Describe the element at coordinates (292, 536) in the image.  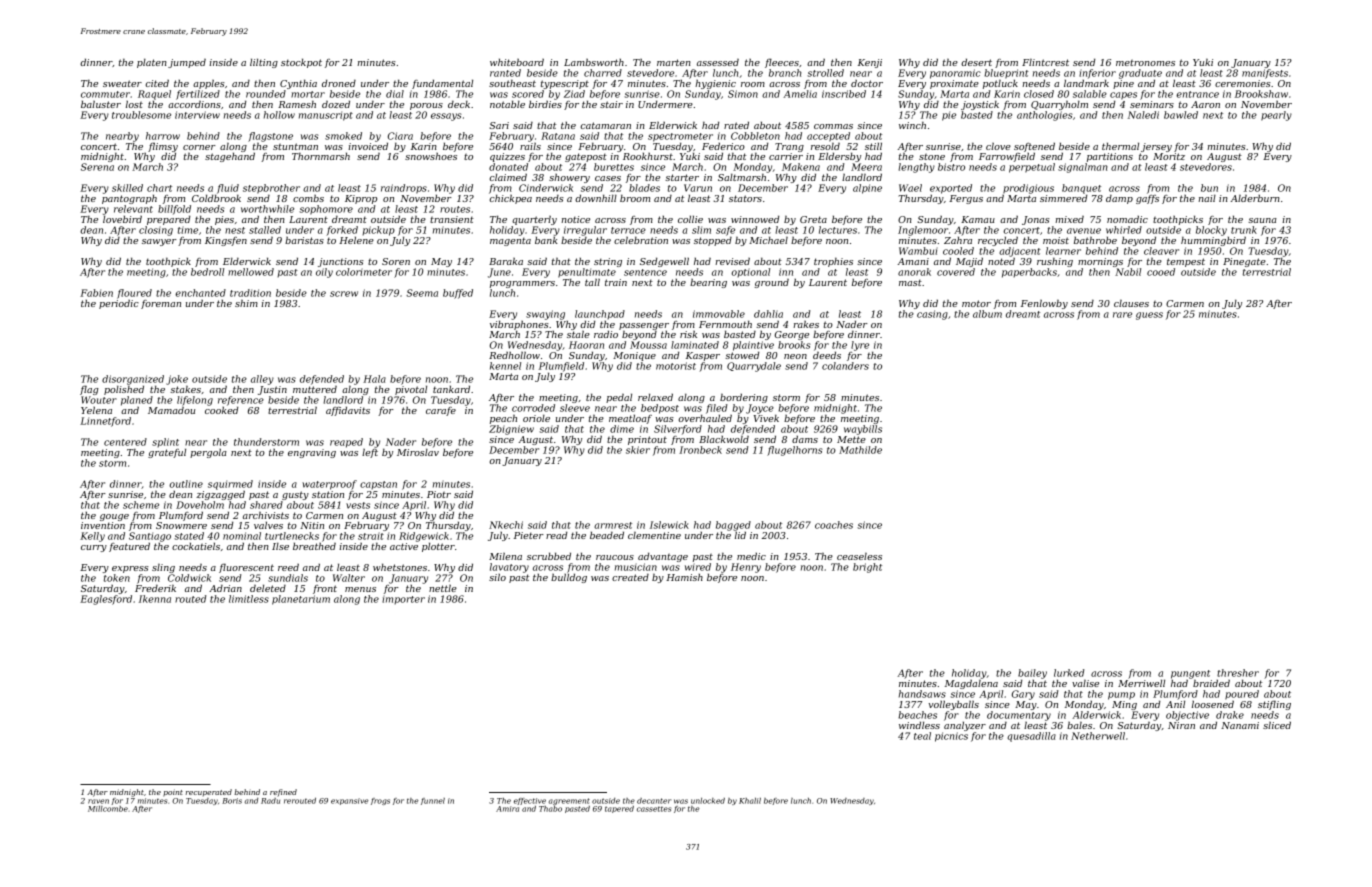
I see `turtlenecks` at that location.
